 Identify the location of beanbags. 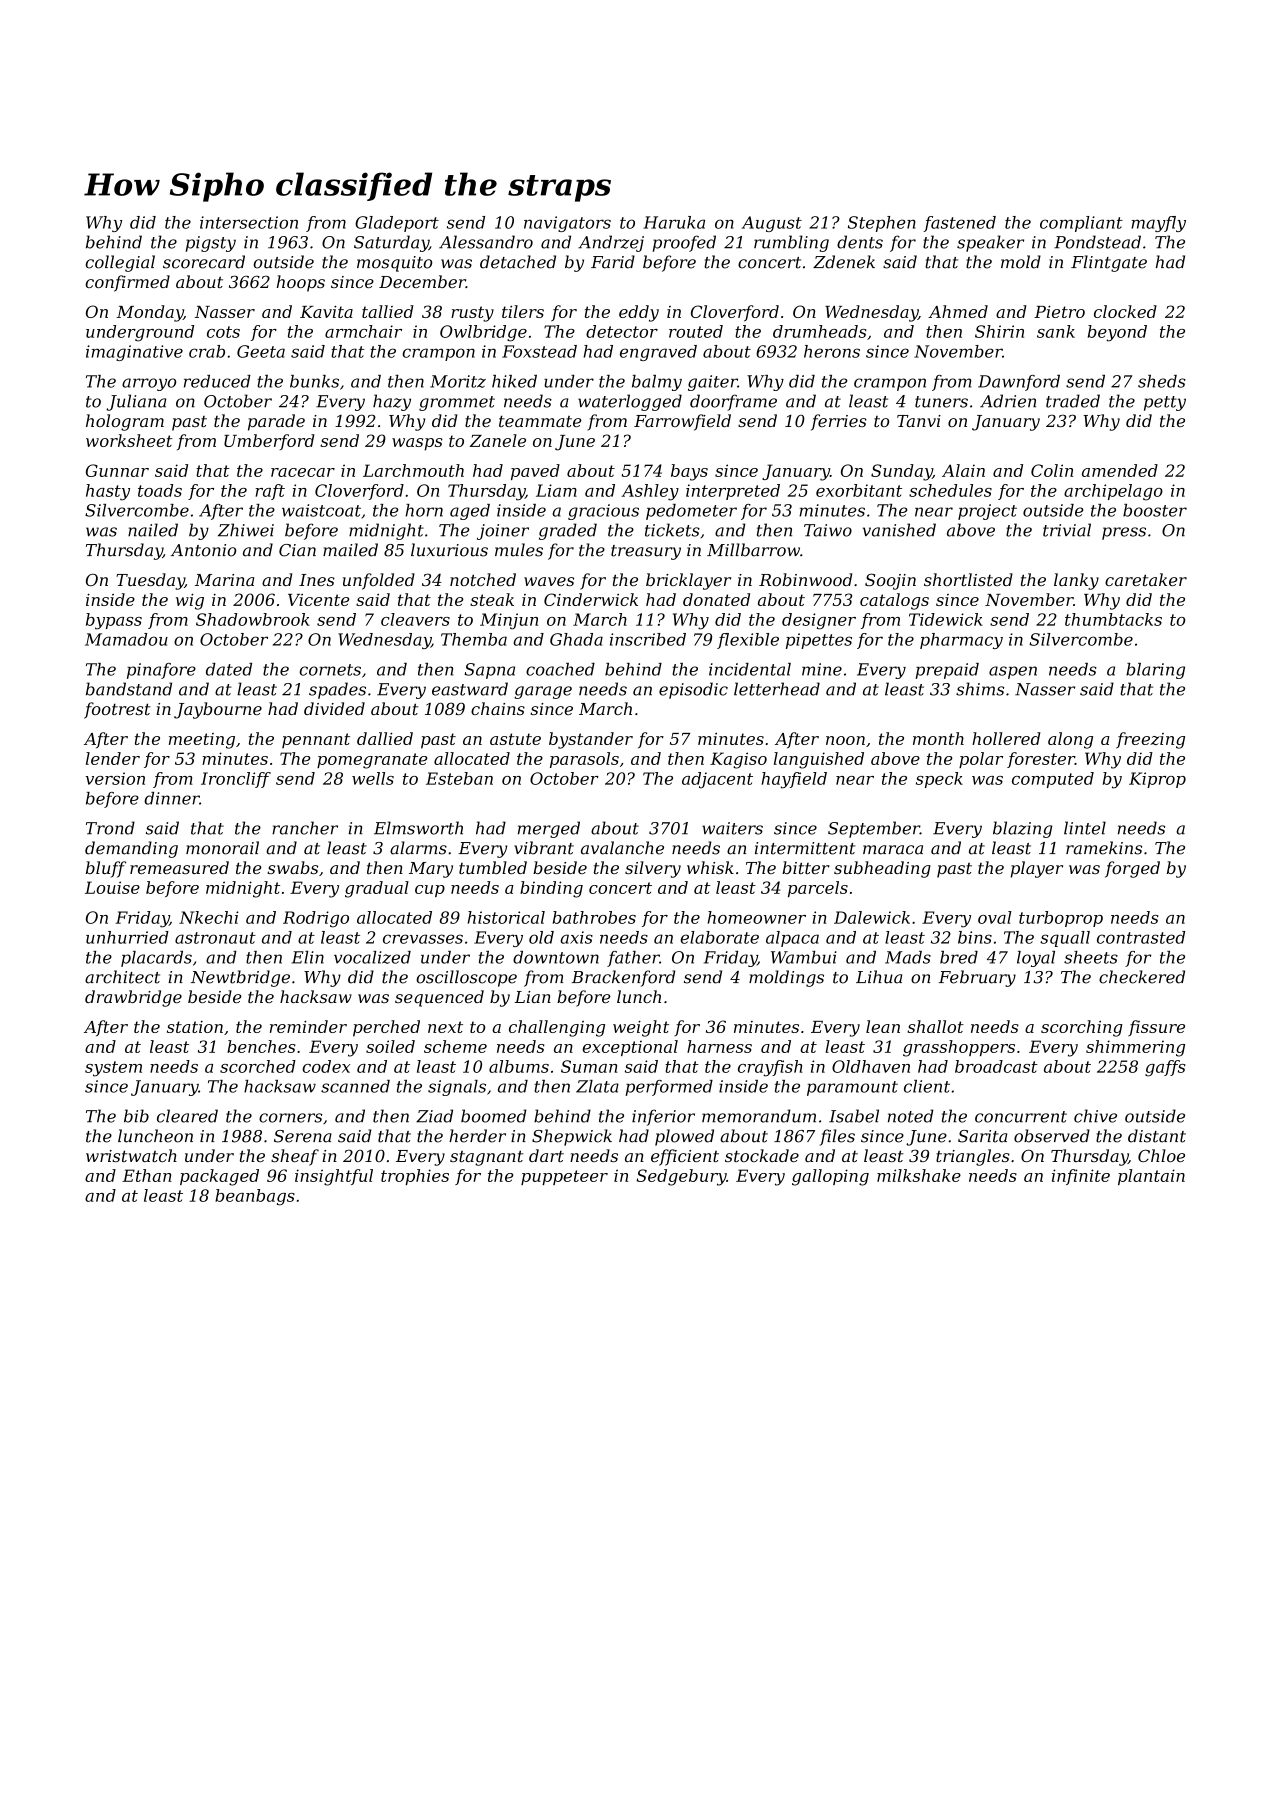
(255, 1197).
